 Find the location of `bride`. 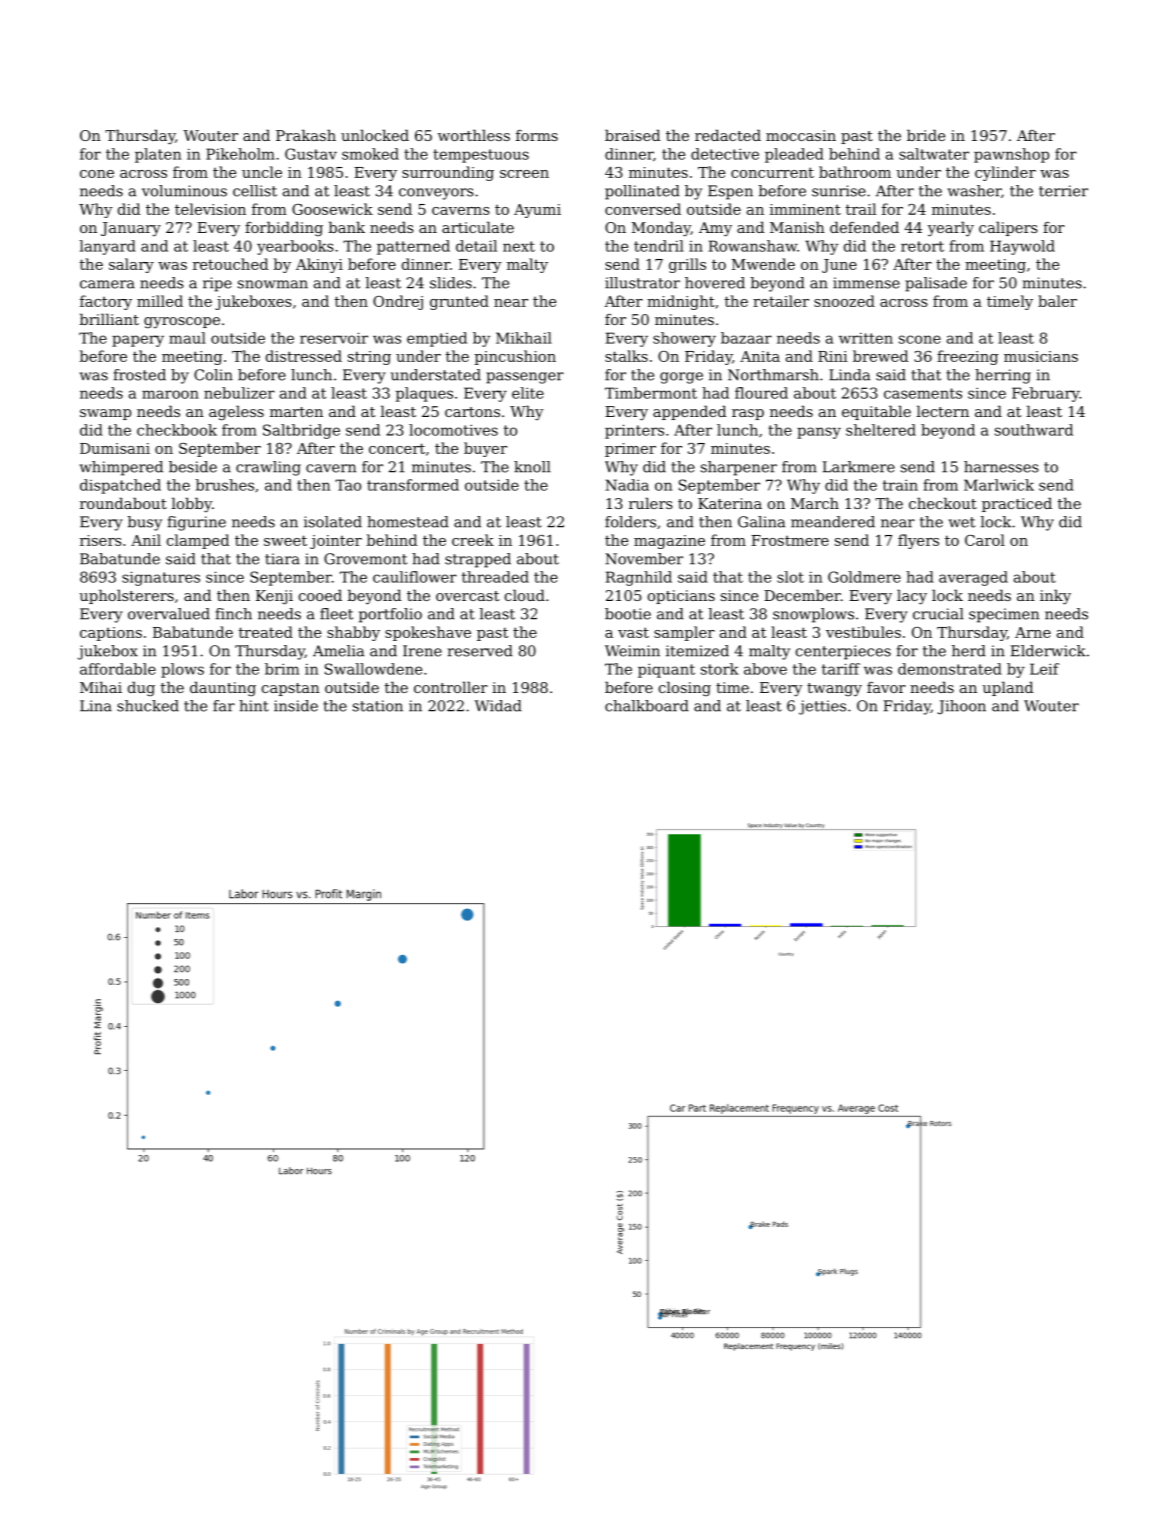

bride is located at coordinates (926, 135).
